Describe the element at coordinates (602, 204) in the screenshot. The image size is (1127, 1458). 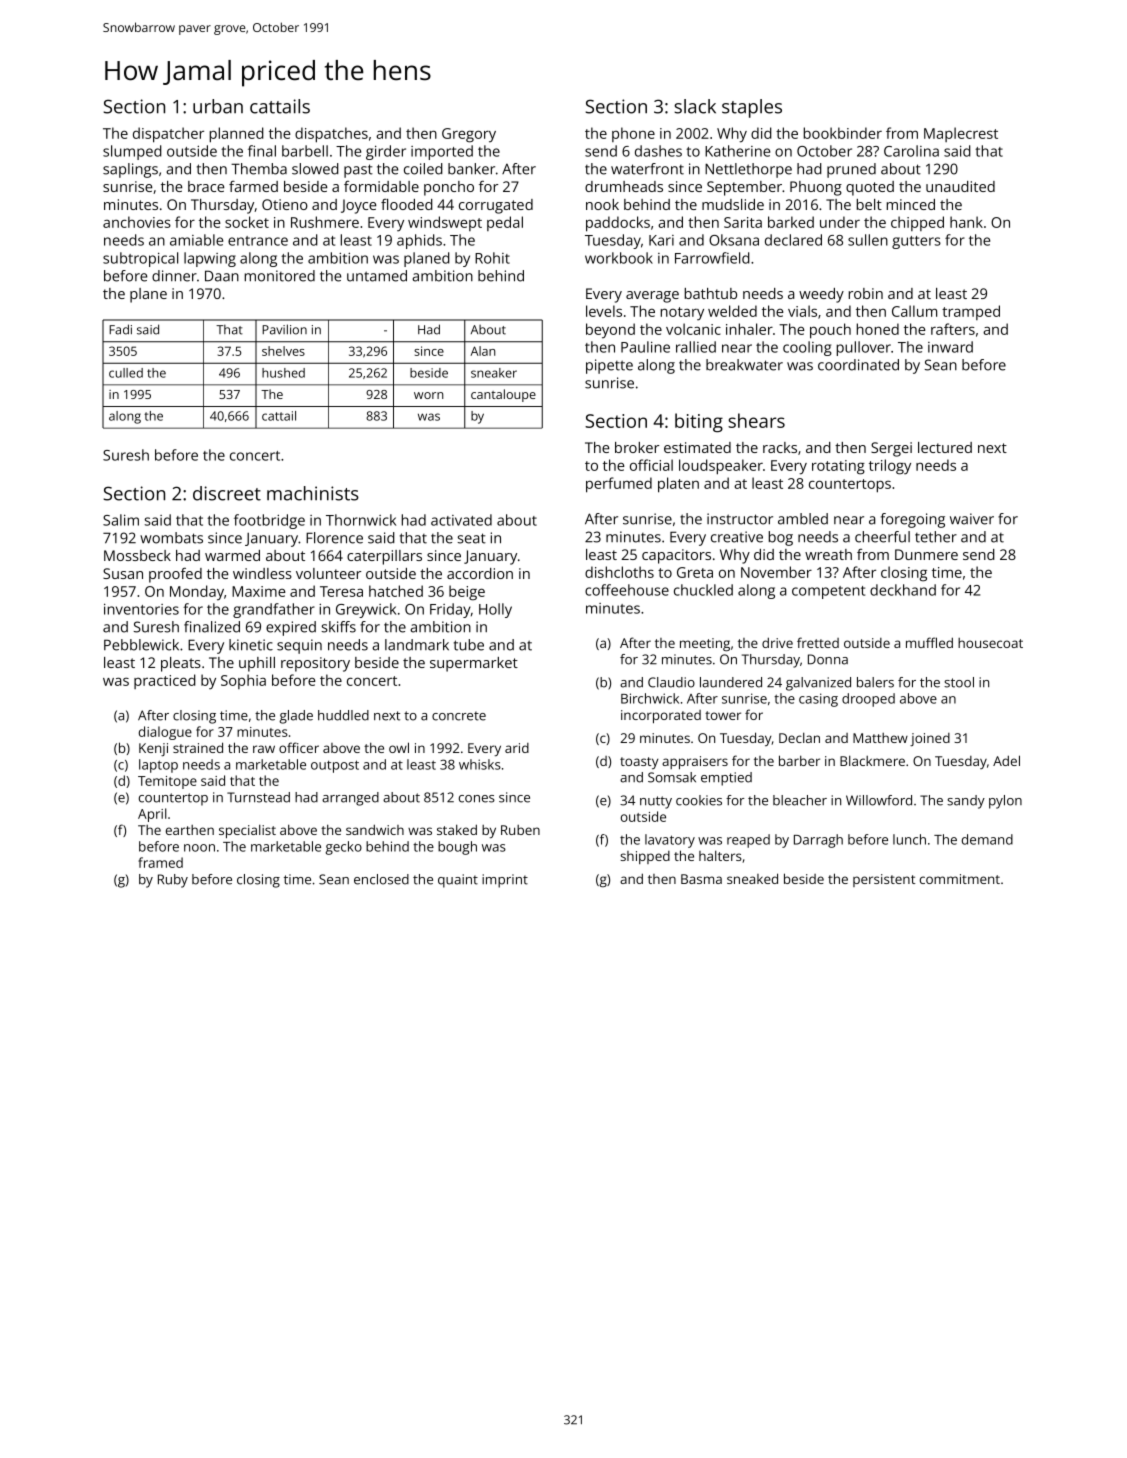
I see `nook` at that location.
